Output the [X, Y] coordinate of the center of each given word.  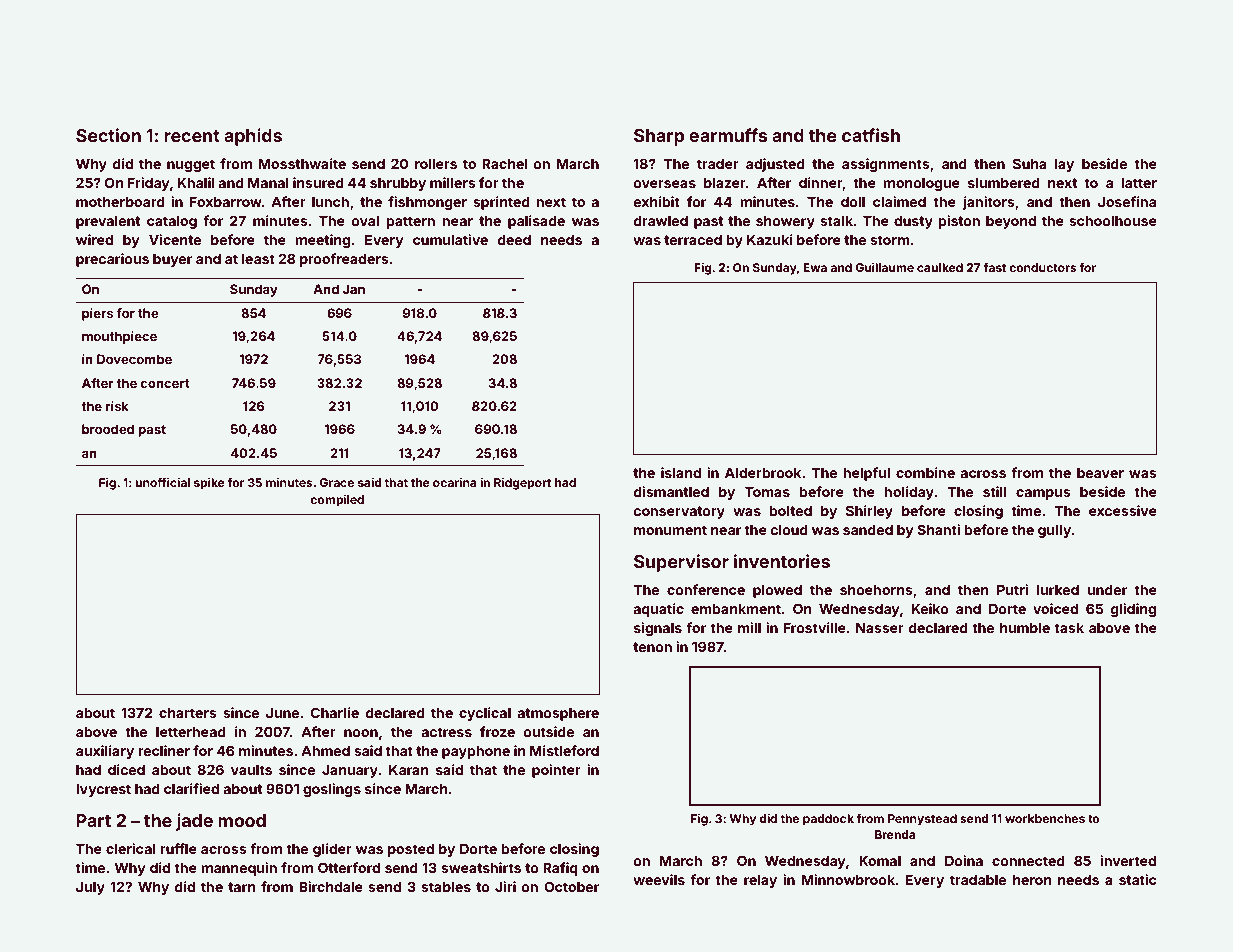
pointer [556, 771]
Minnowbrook [848, 879]
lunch [330, 202]
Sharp [659, 137]
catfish [871, 135]
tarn [241, 887]
